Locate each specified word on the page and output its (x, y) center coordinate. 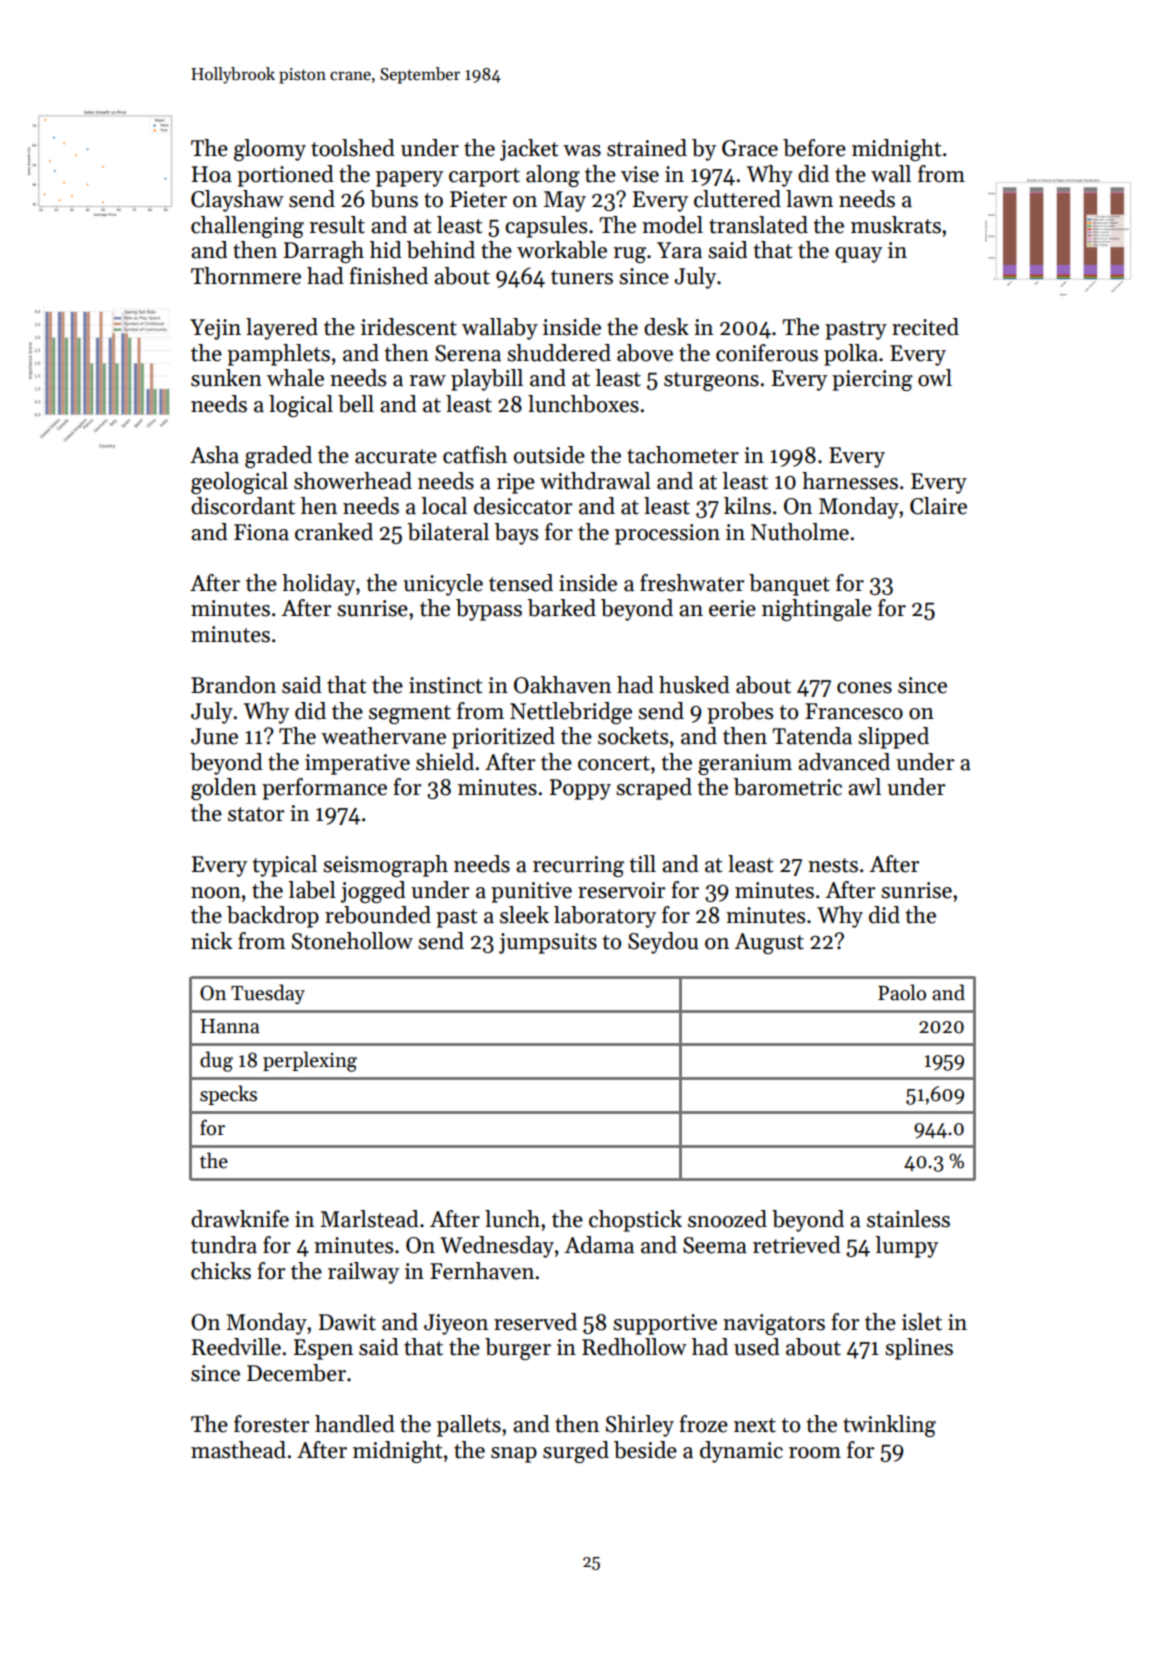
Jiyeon (456, 1324)
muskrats (896, 225)
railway (363, 1273)
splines (919, 1349)
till (642, 864)
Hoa (212, 174)
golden (224, 789)
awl (864, 787)
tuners (582, 277)
